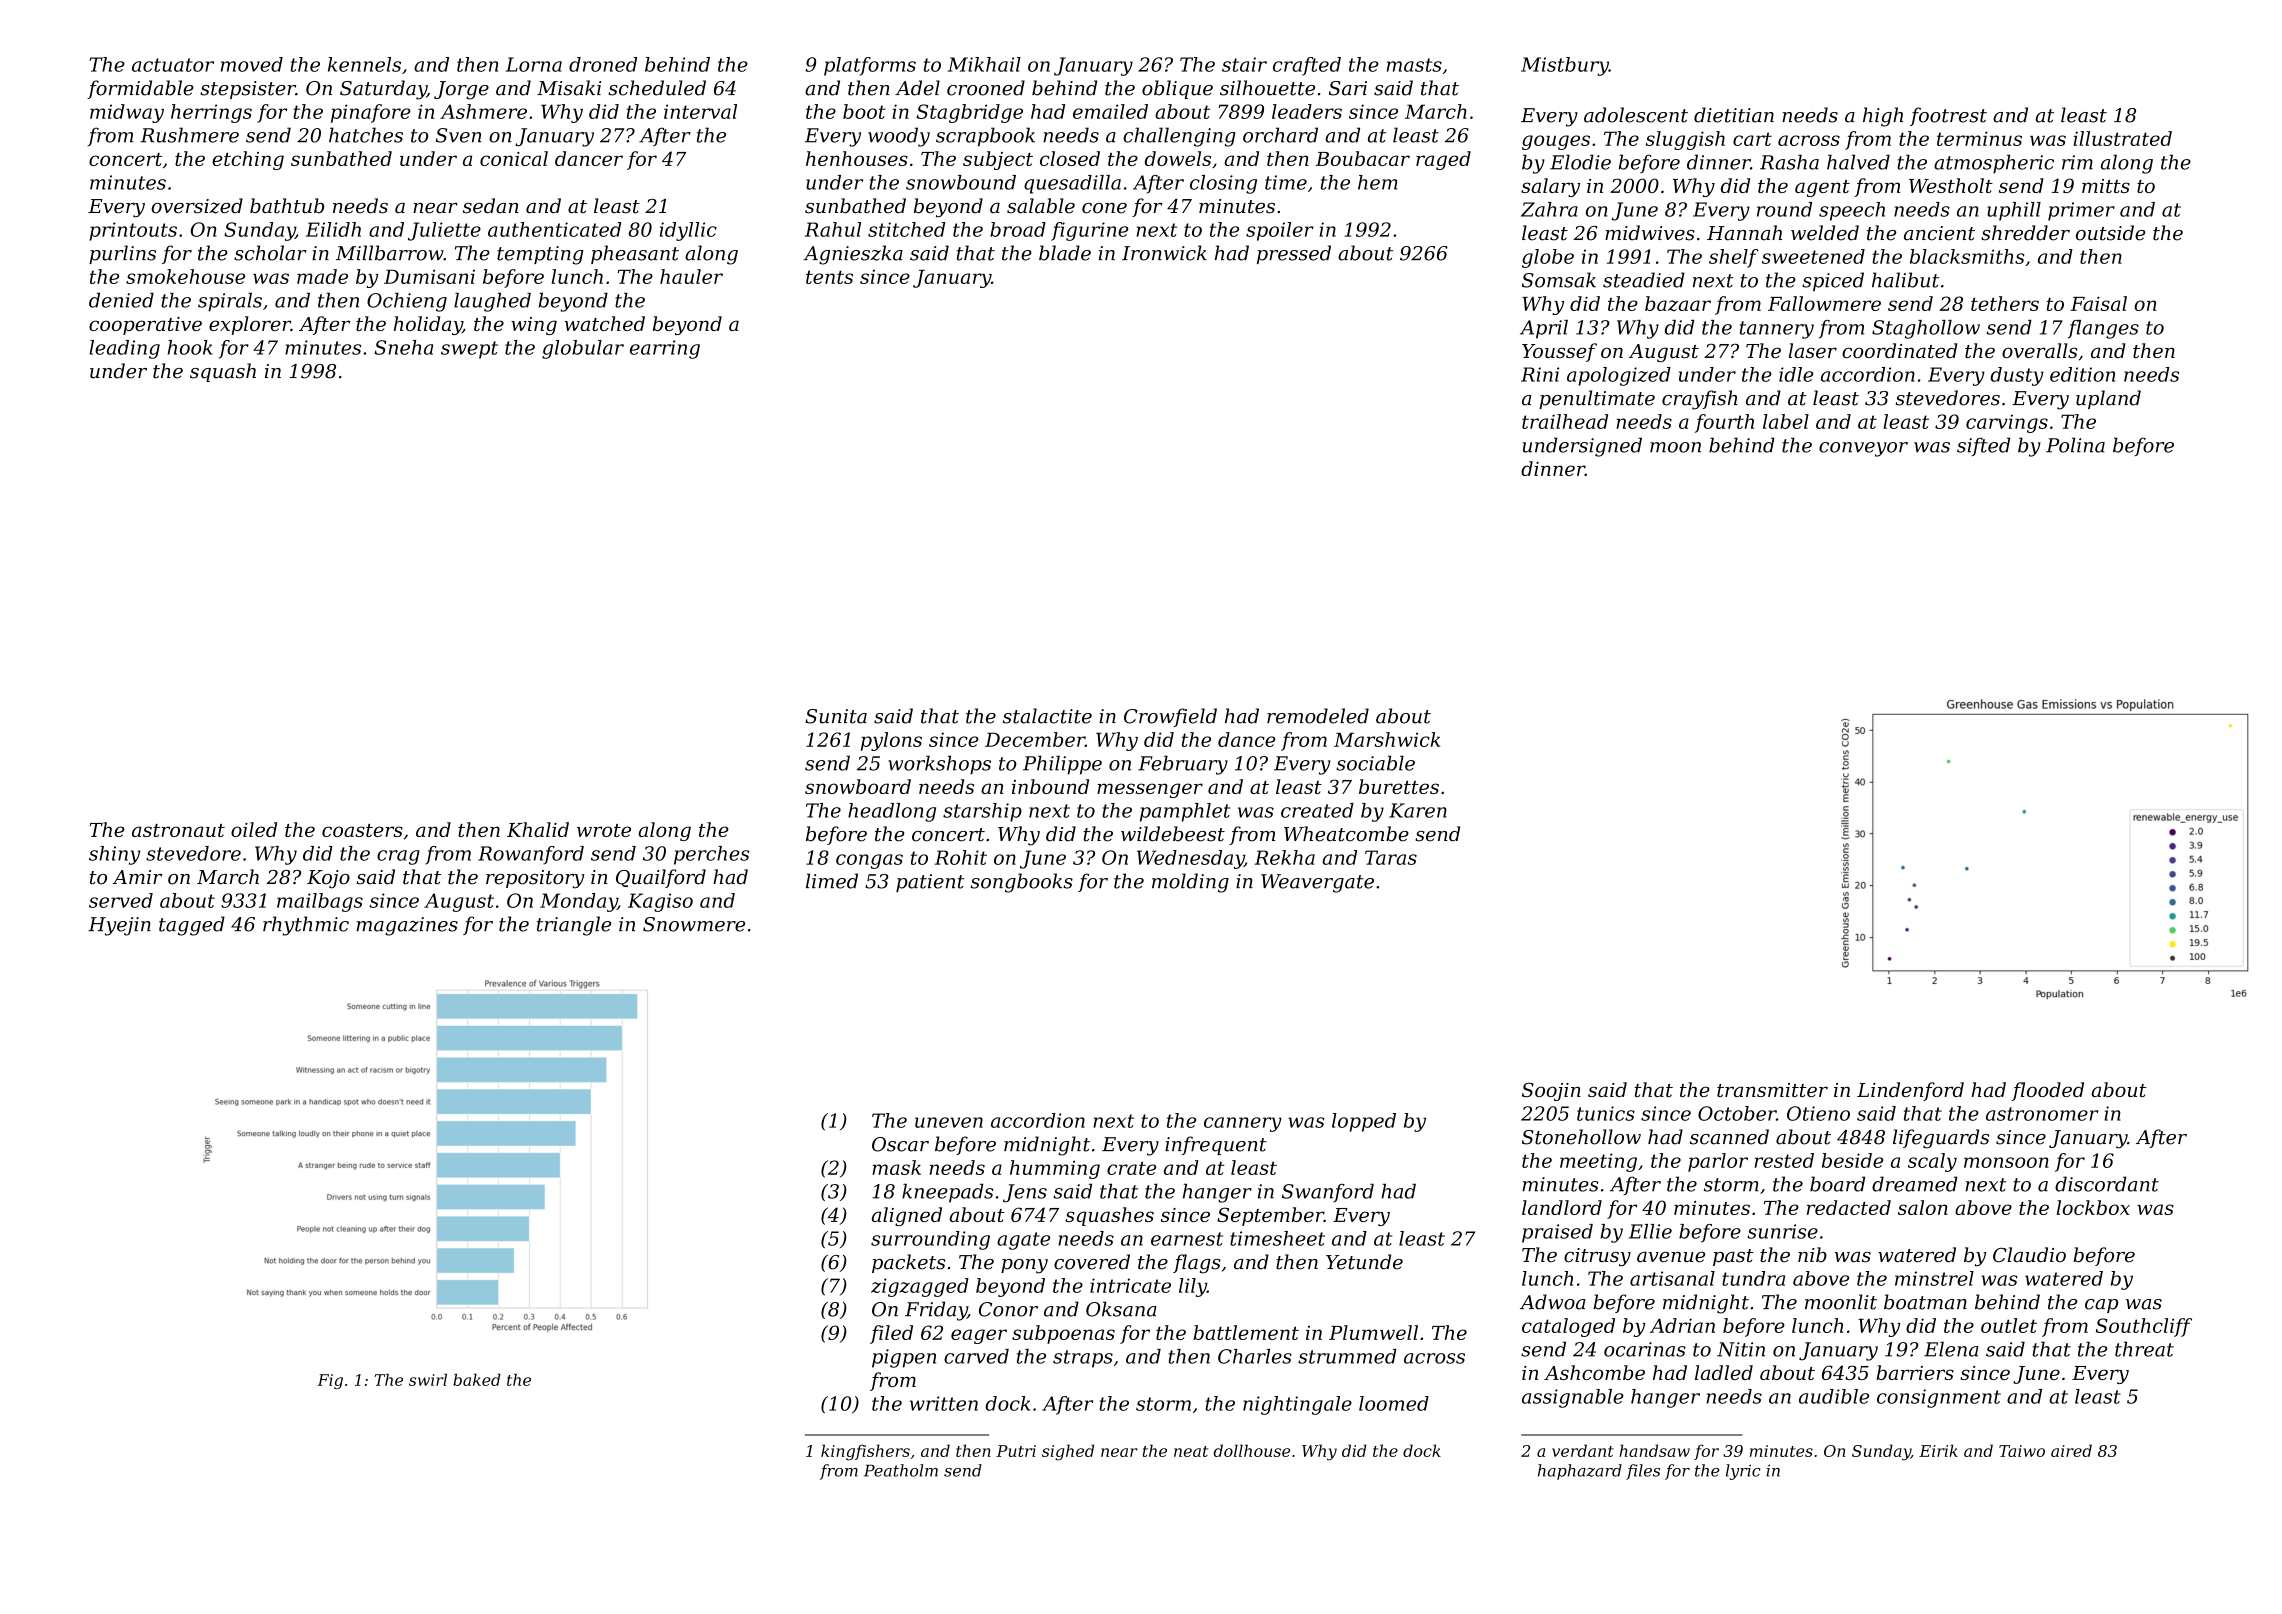 The image size is (2282, 1614). Describe the element at coordinates (2098, 303) in the screenshot. I see `Faisal` at that location.
